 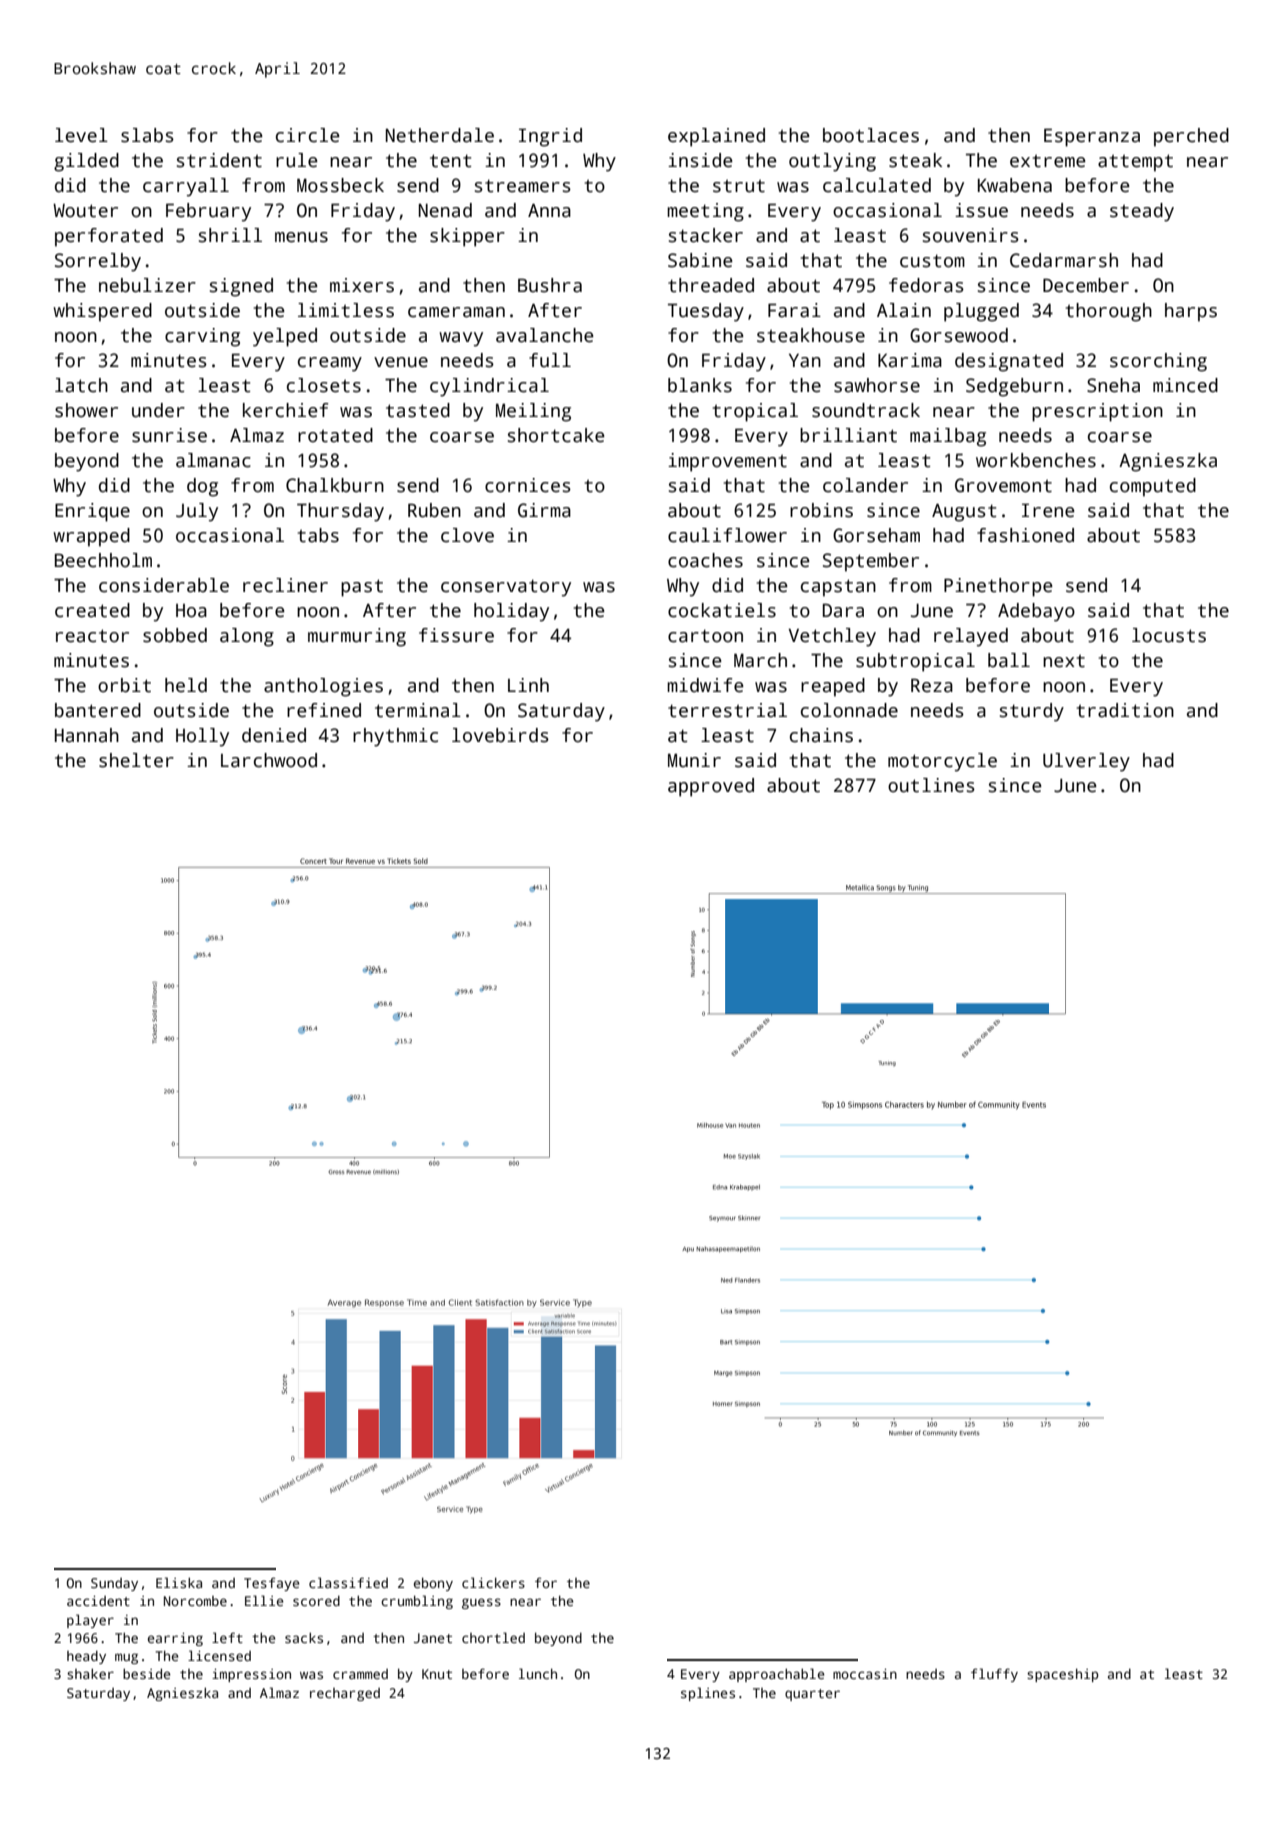 I want to click on spaceship, so click(x=1063, y=1675).
